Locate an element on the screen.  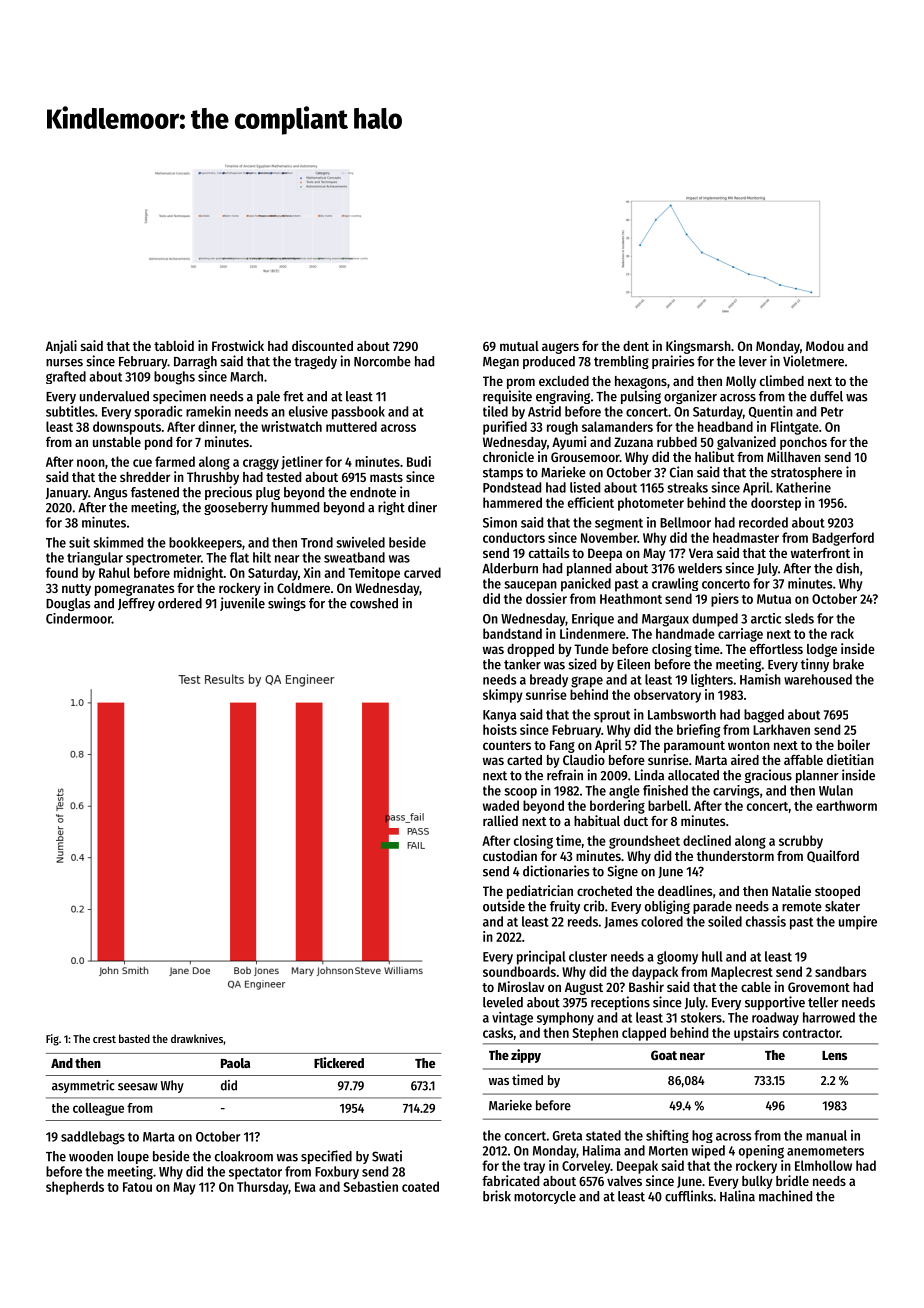
carriage is located at coordinates (740, 635).
